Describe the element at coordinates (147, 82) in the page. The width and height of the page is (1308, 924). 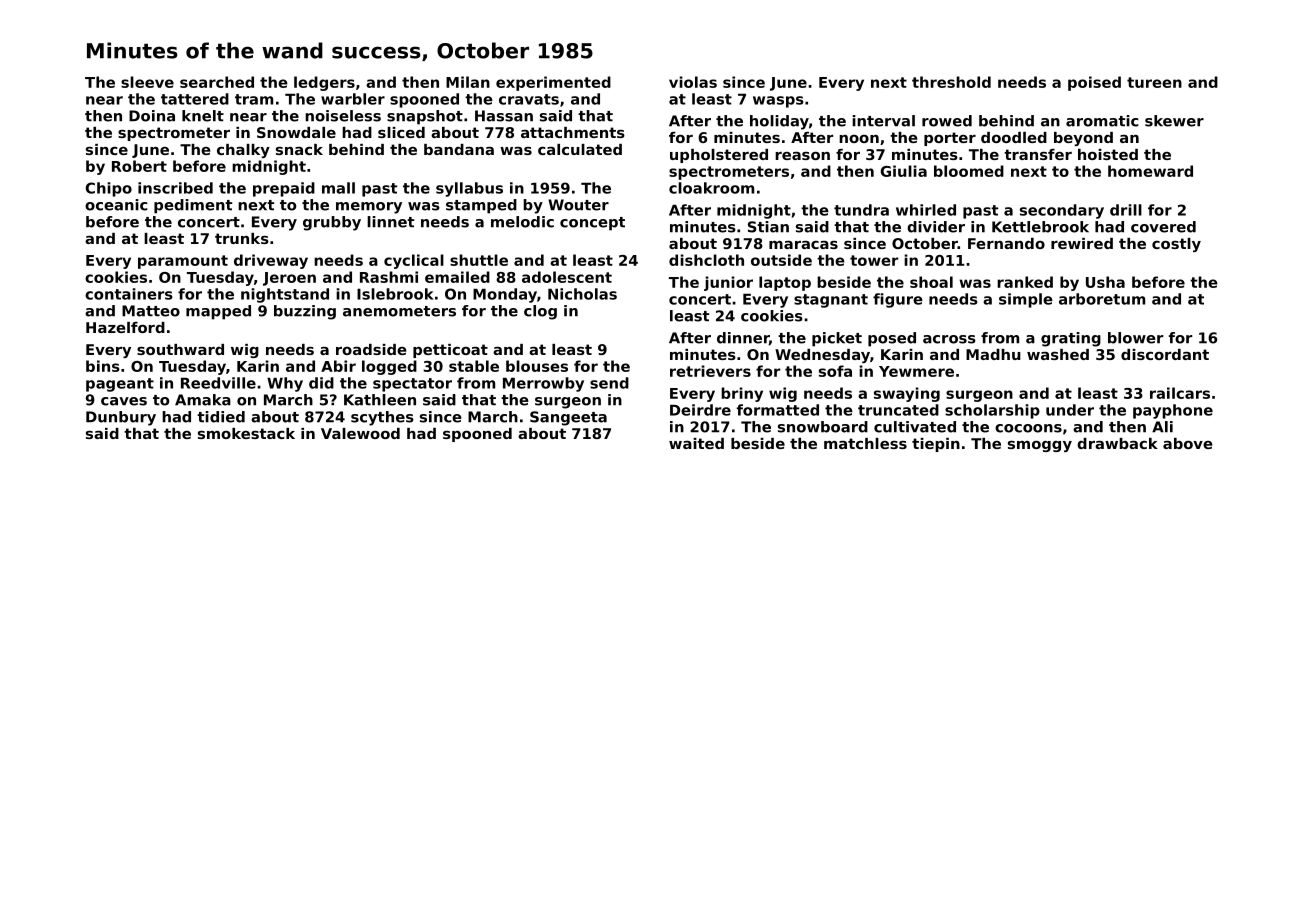
I see `sleeve` at that location.
